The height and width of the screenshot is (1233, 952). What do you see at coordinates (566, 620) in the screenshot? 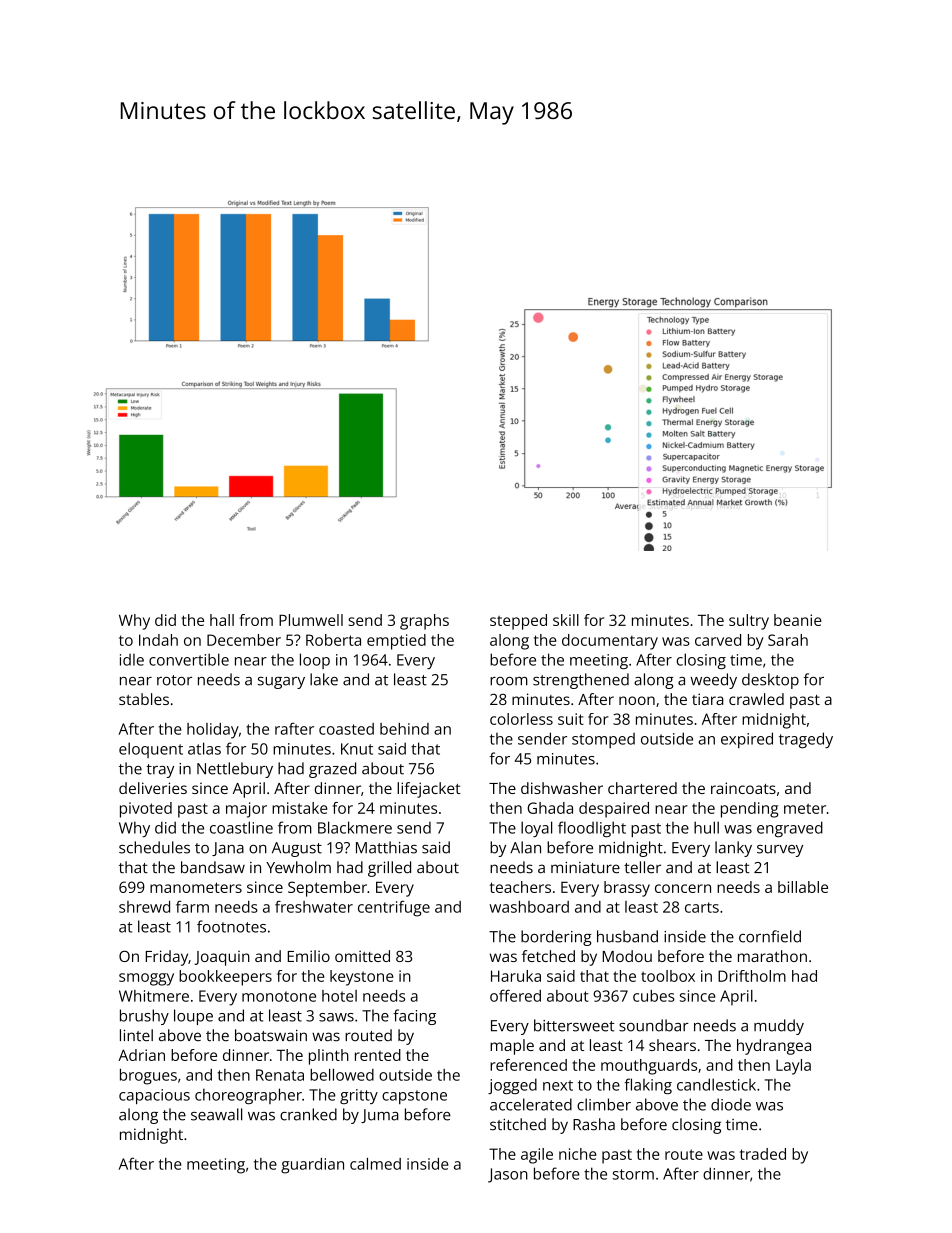
I see `skill` at bounding box center [566, 620].
